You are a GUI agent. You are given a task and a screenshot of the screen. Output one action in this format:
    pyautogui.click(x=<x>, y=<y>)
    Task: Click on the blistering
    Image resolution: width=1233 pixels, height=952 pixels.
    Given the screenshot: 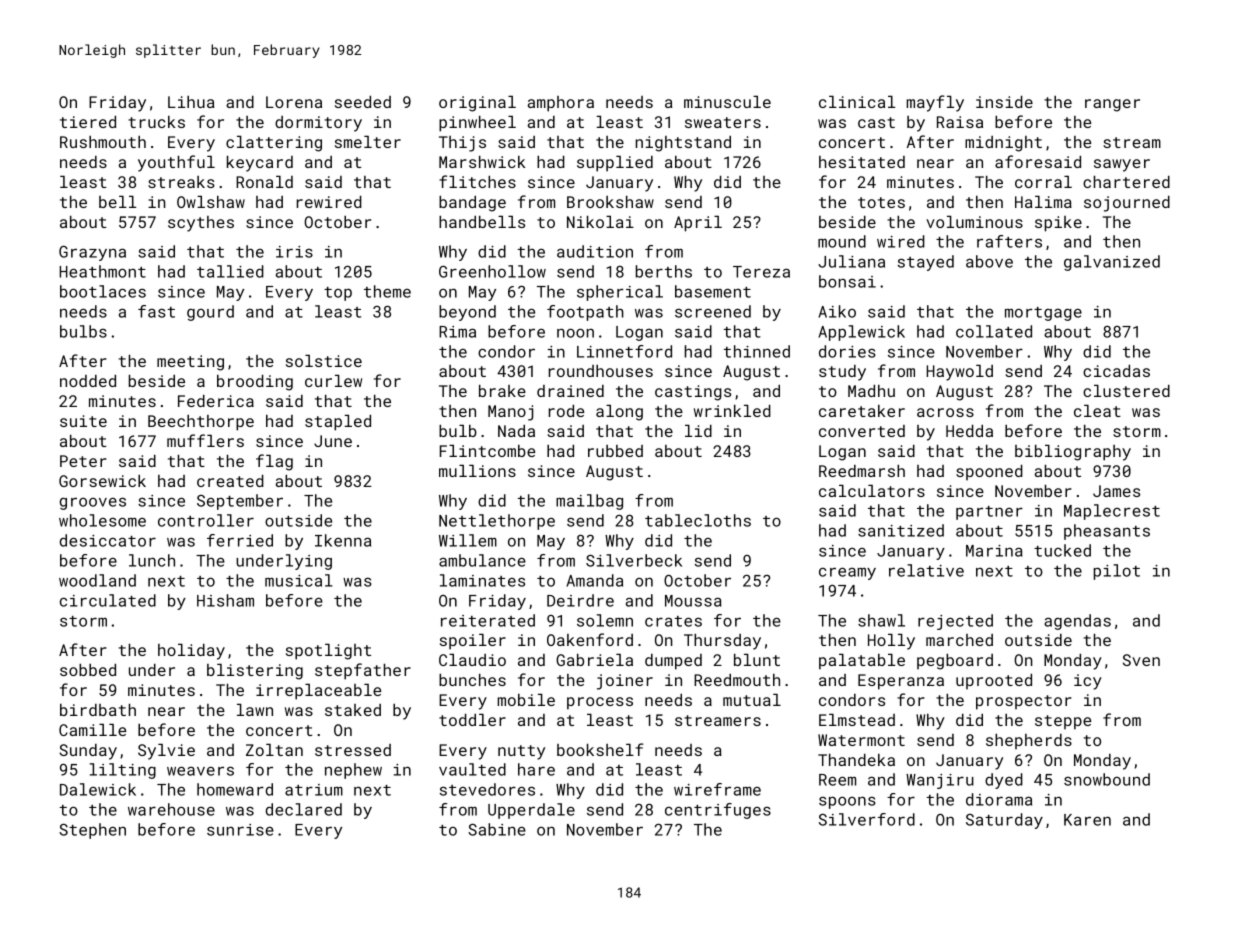 What is the action you would take?
    pyautogui.click(x=255, y=672)
